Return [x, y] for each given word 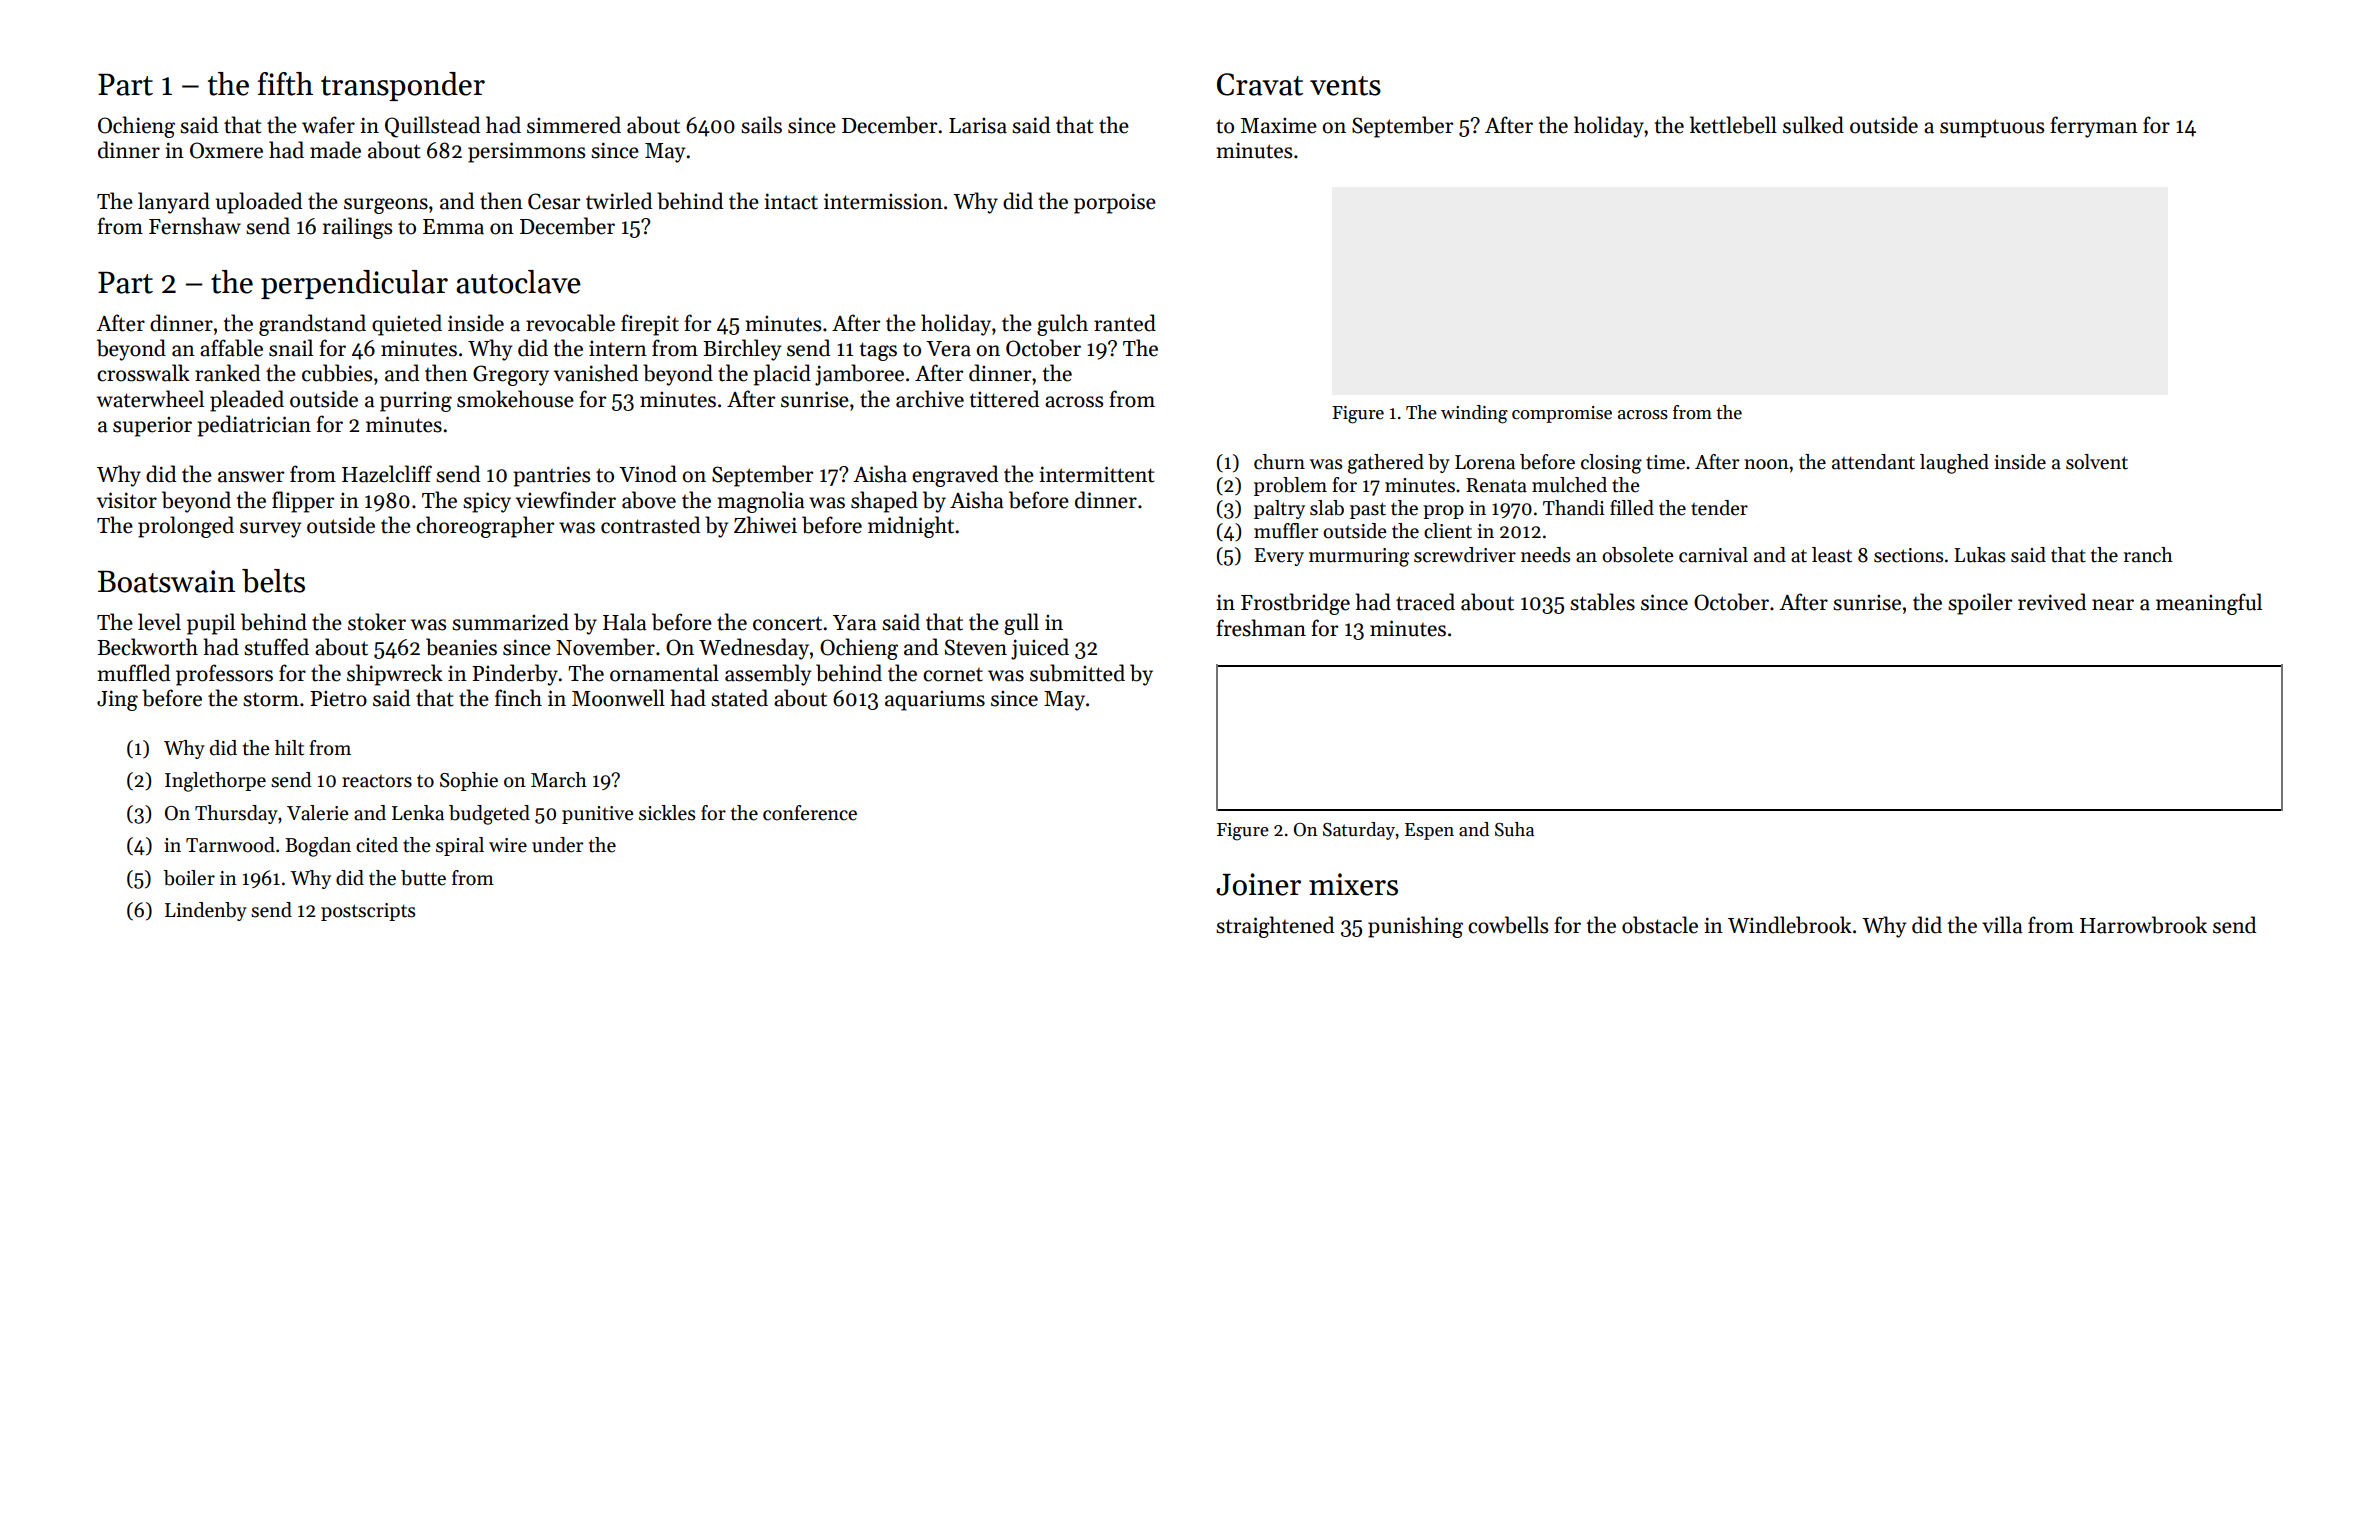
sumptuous [1992, 128]
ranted [1125, 323]
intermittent [1096, 474]
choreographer [485, 527]
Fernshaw [195, 226]
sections [1908, 555]
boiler [189, 878]
